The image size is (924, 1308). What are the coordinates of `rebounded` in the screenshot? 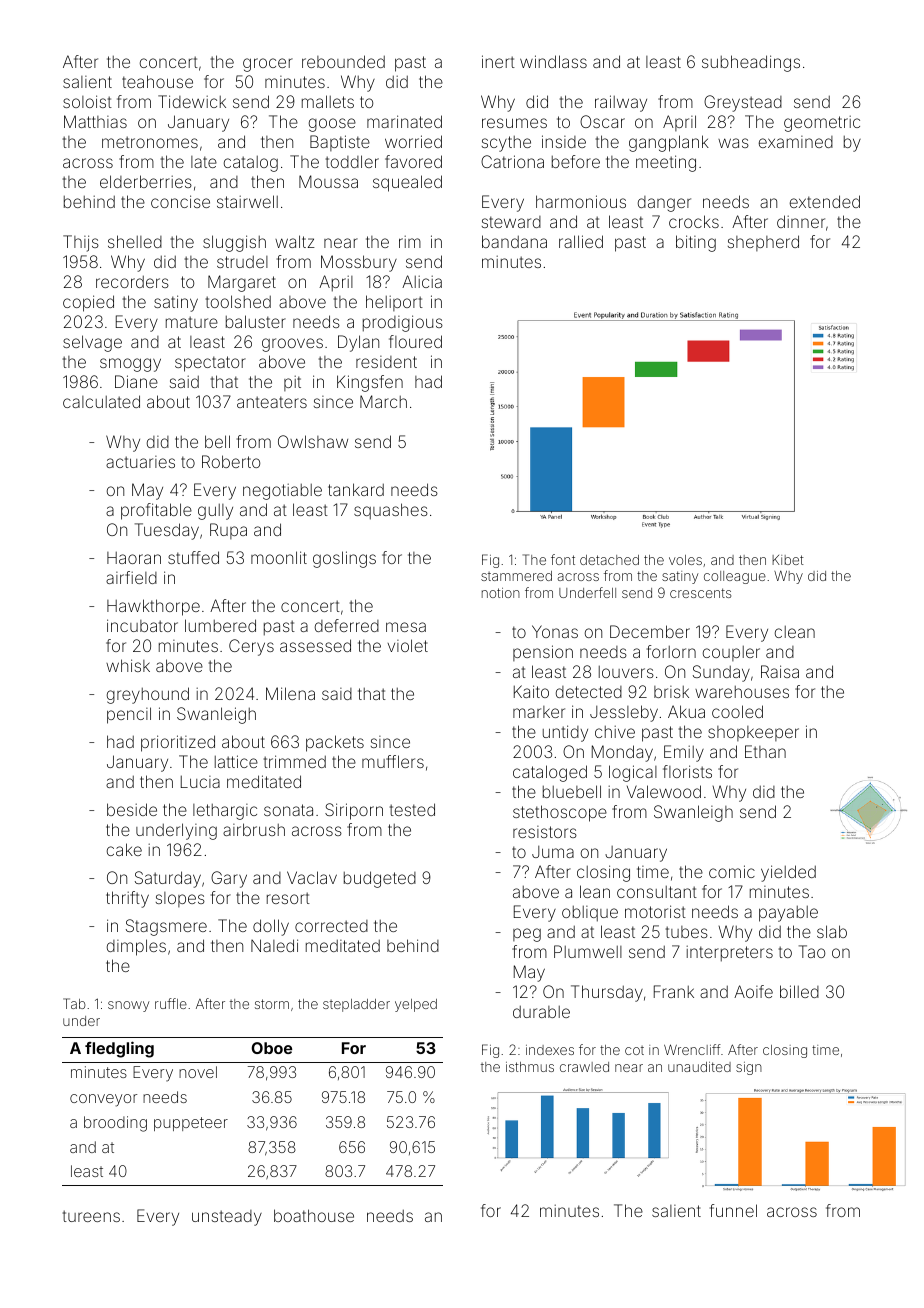 It's located at (343, 61).
